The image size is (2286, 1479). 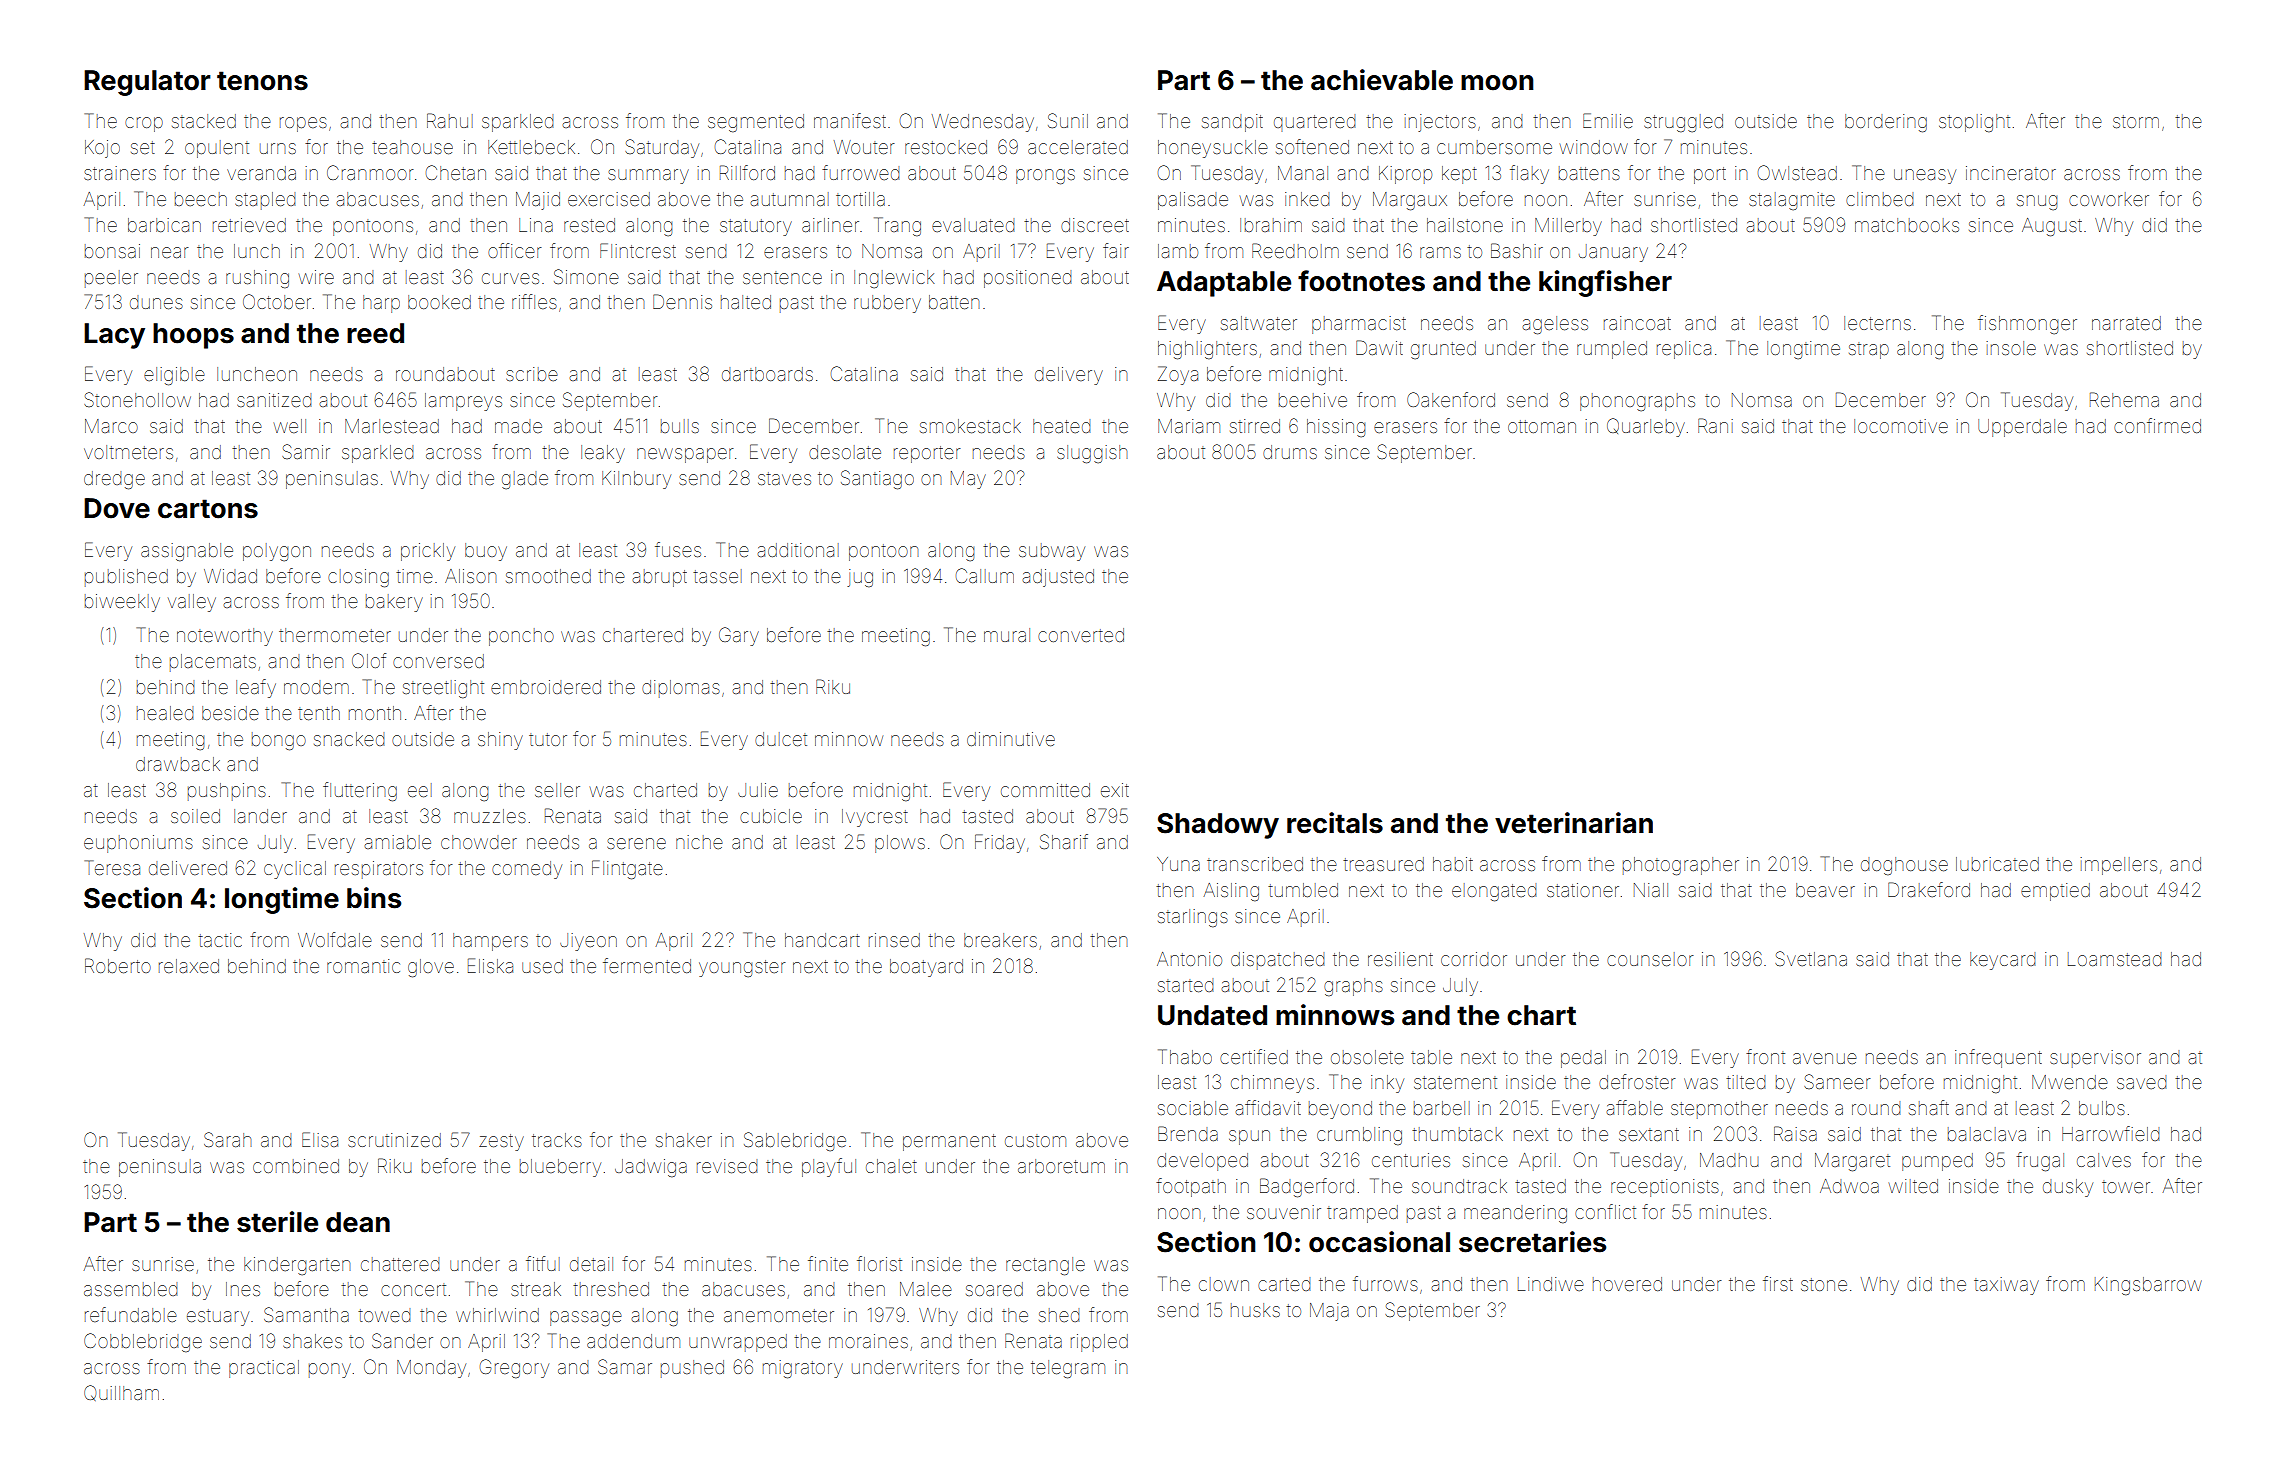 What do you see at coordinates (1232, 123) in the screenshot?
I see `sandpit` at bounding box center [1232, 123].
